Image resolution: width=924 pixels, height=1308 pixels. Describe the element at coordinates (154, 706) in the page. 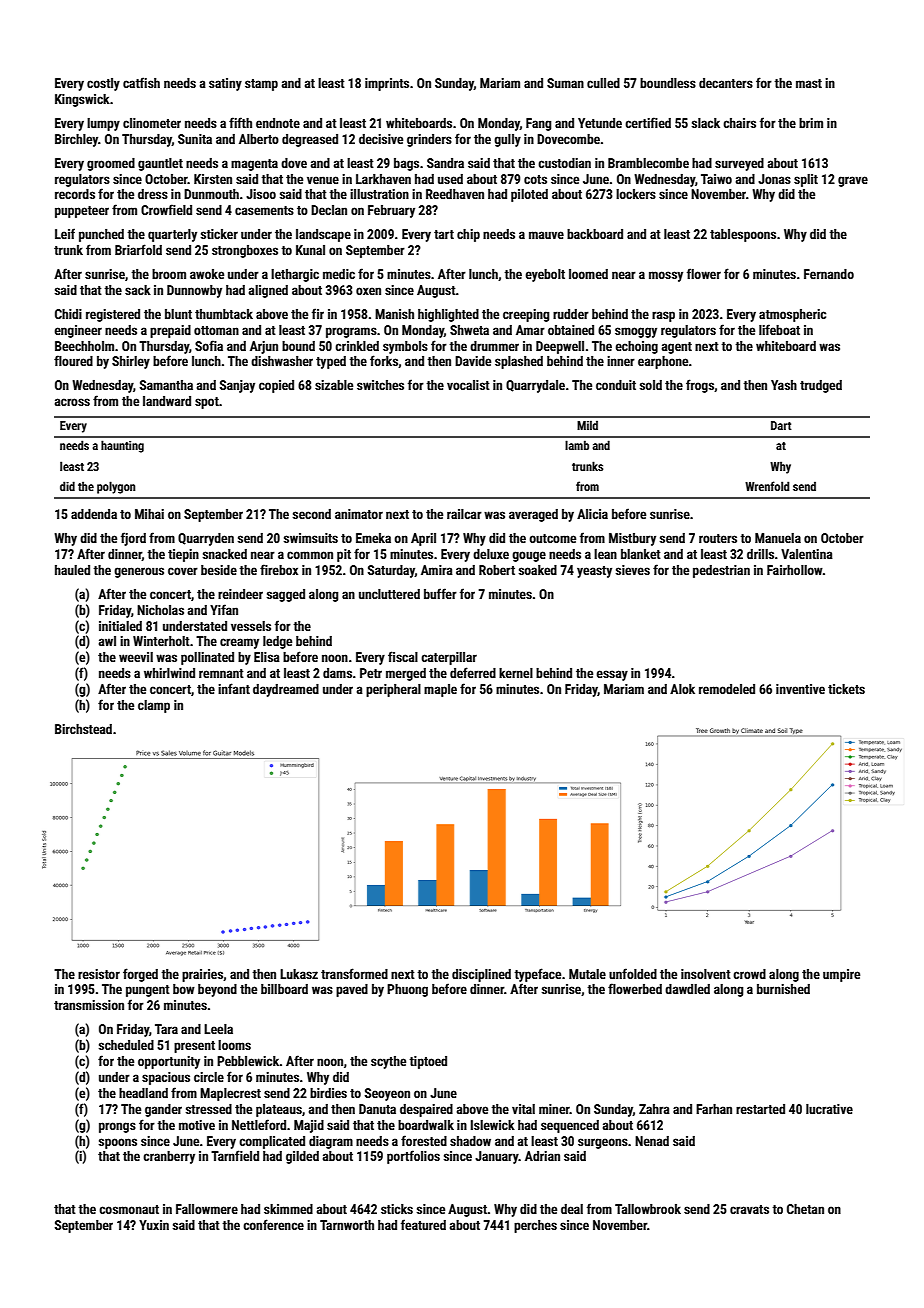

I see `clamp` at that location.
